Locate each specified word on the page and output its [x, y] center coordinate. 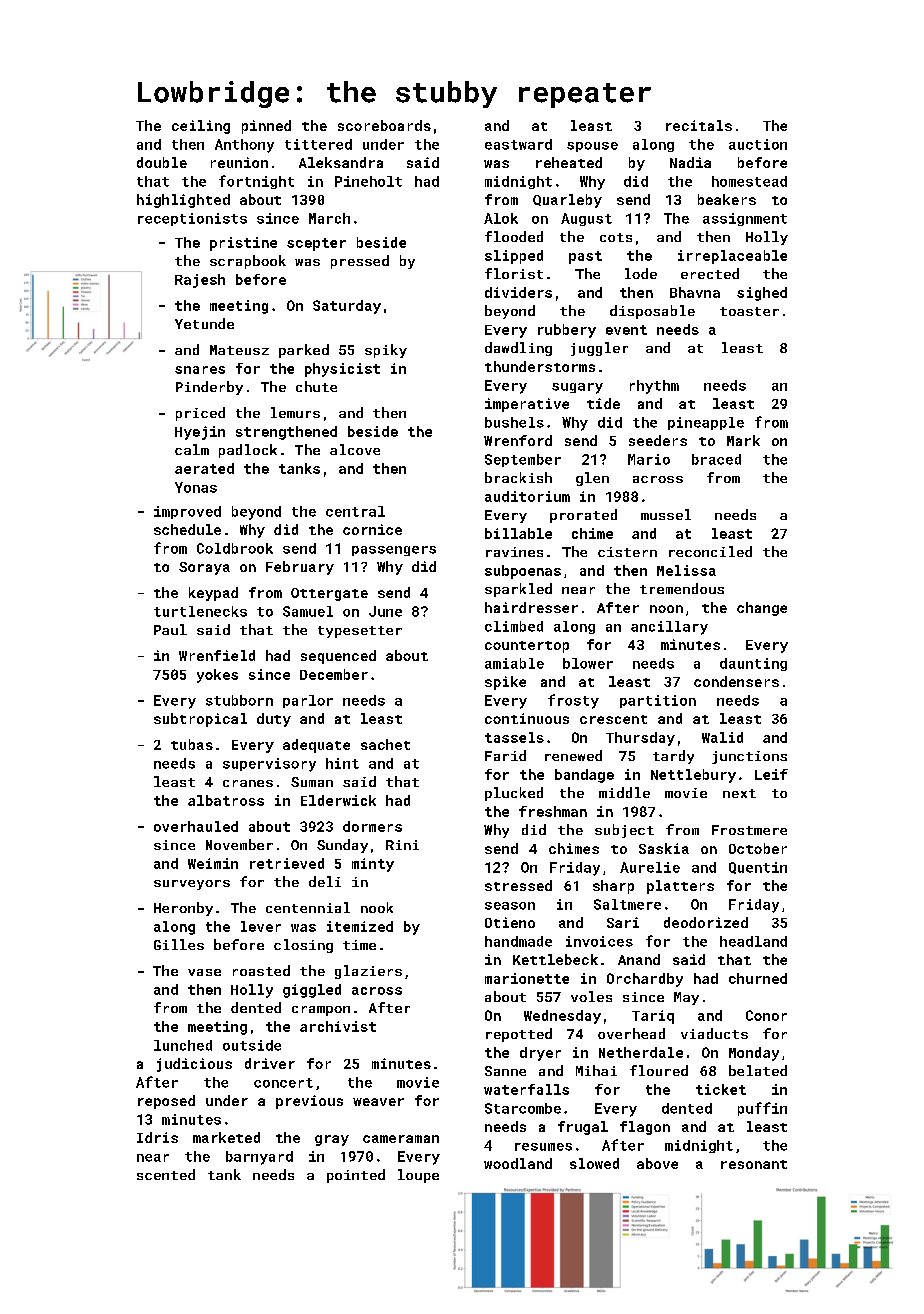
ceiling [201, 127]
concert [283, 1083]
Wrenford [518, 440]
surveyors [192, 885]
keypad [213, 594]
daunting [753, 664]
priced [200, 414]
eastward [518, 144]
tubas [192, 744]
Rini [402, 845]
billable [518, 533]
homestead [749, 181]
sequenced [338, 657]
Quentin [758, 868]
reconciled [710, 551]
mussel [666, 514]
